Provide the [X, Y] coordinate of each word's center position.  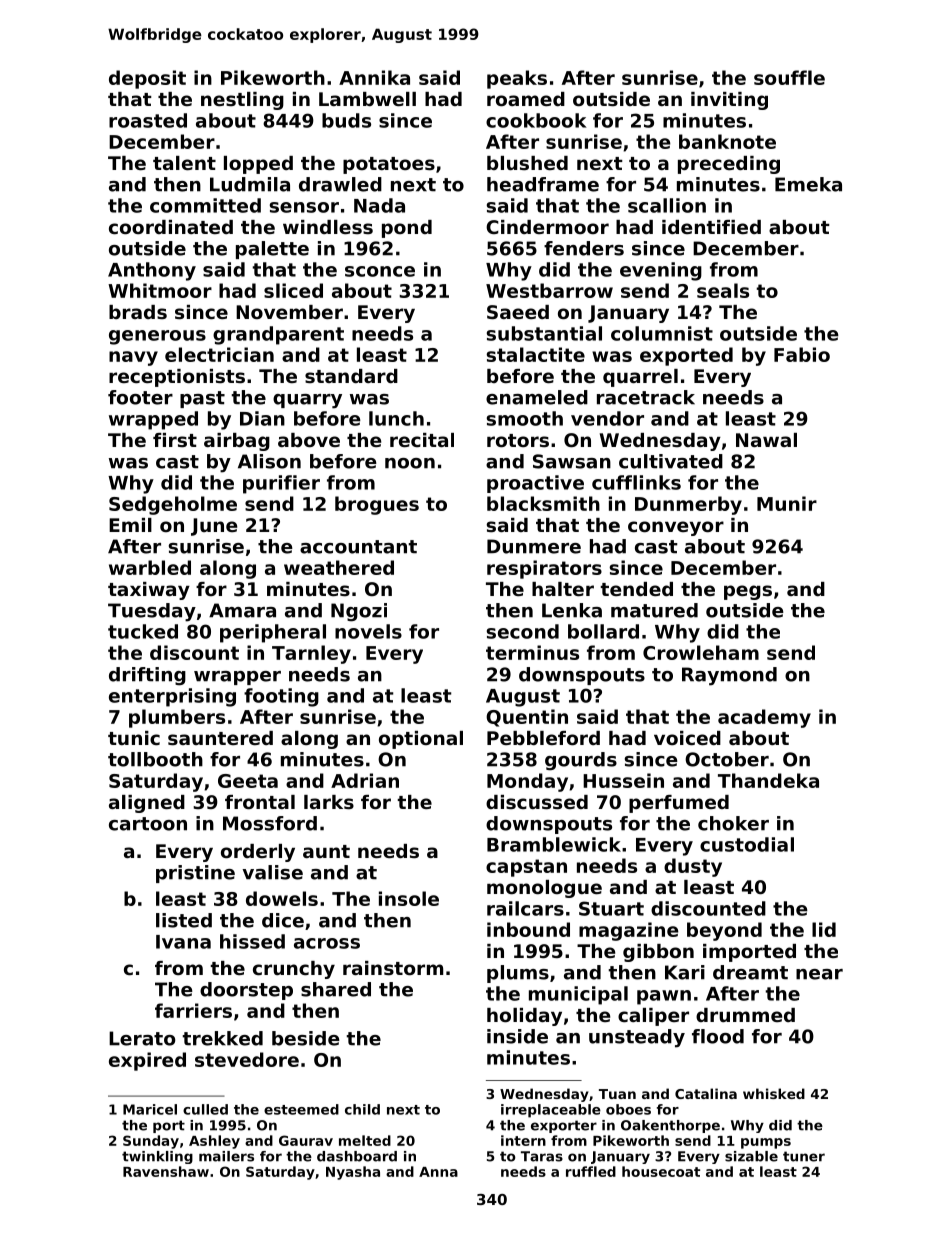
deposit [147, 79]
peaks [517, 79]
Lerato [142, 1038]
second [523, 631]
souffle [789, 77]
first [175, 440]
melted [365, 1140]
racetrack [646, 397]
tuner [804, 1156]
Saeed [518, 312]
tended [636, 589]
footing [281, 697]
